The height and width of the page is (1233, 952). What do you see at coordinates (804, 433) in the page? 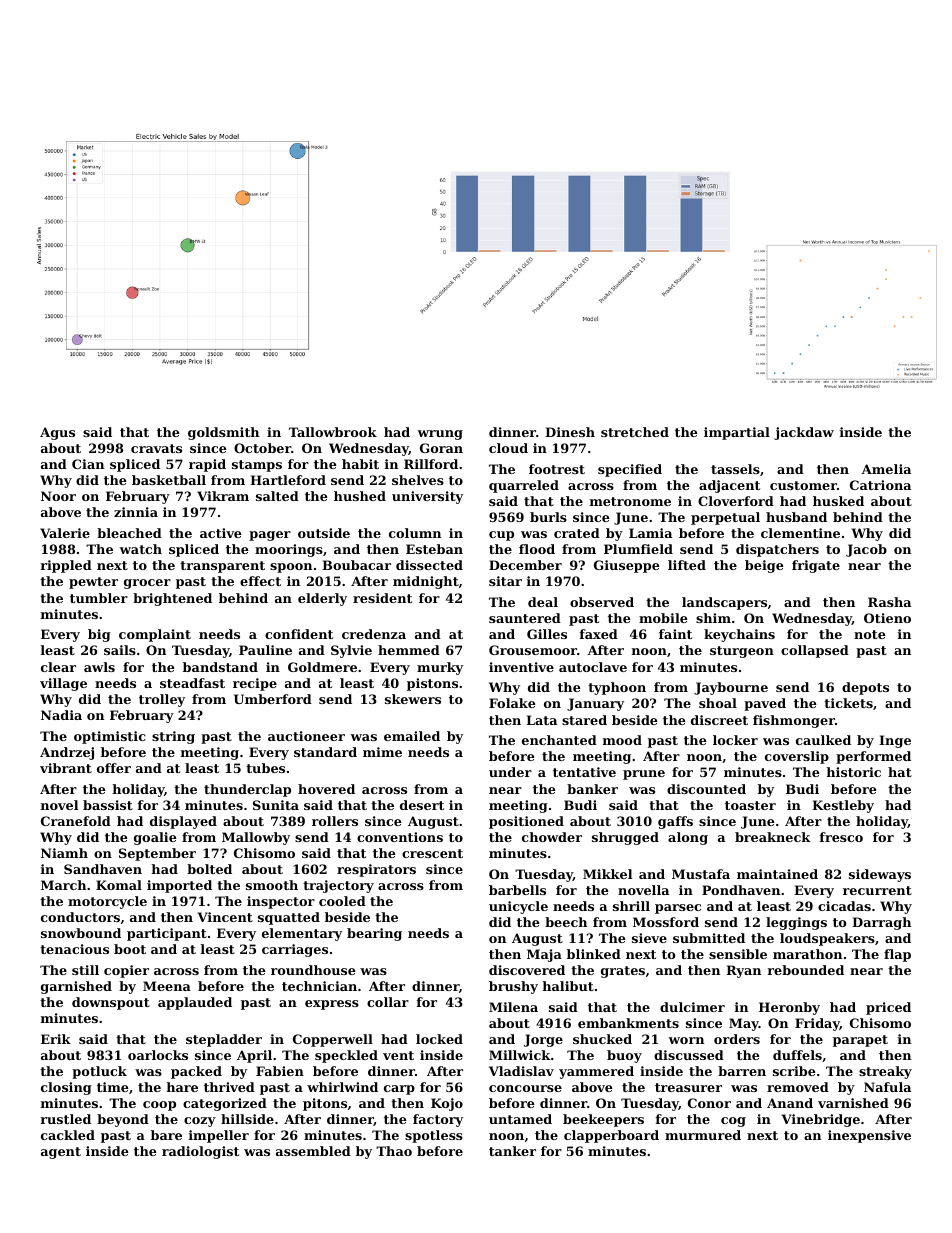
I see `jackdaw` at bounding box center [804, 433].
